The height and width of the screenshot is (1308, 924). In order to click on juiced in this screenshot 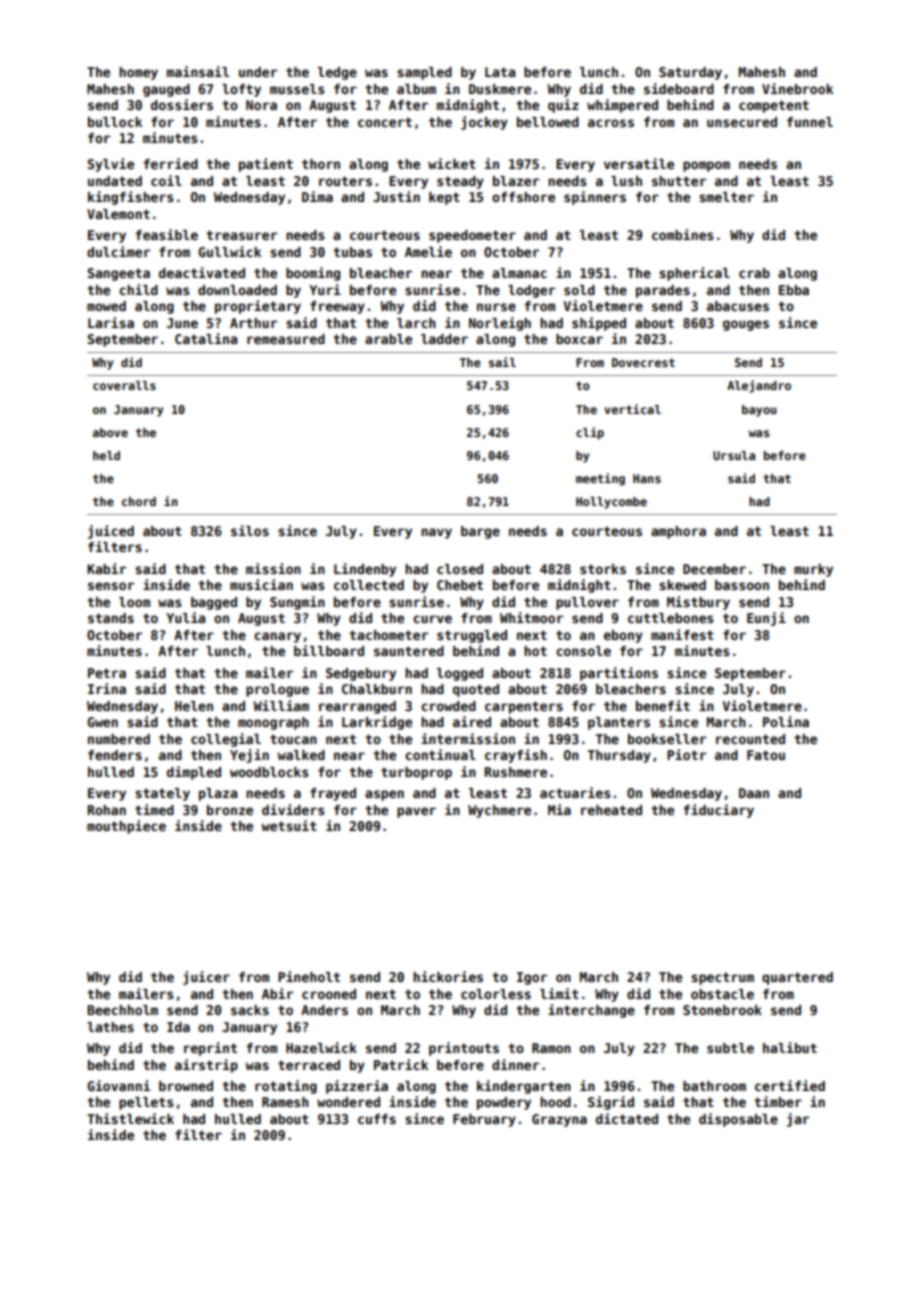, I will do `click(111, 532)`.
